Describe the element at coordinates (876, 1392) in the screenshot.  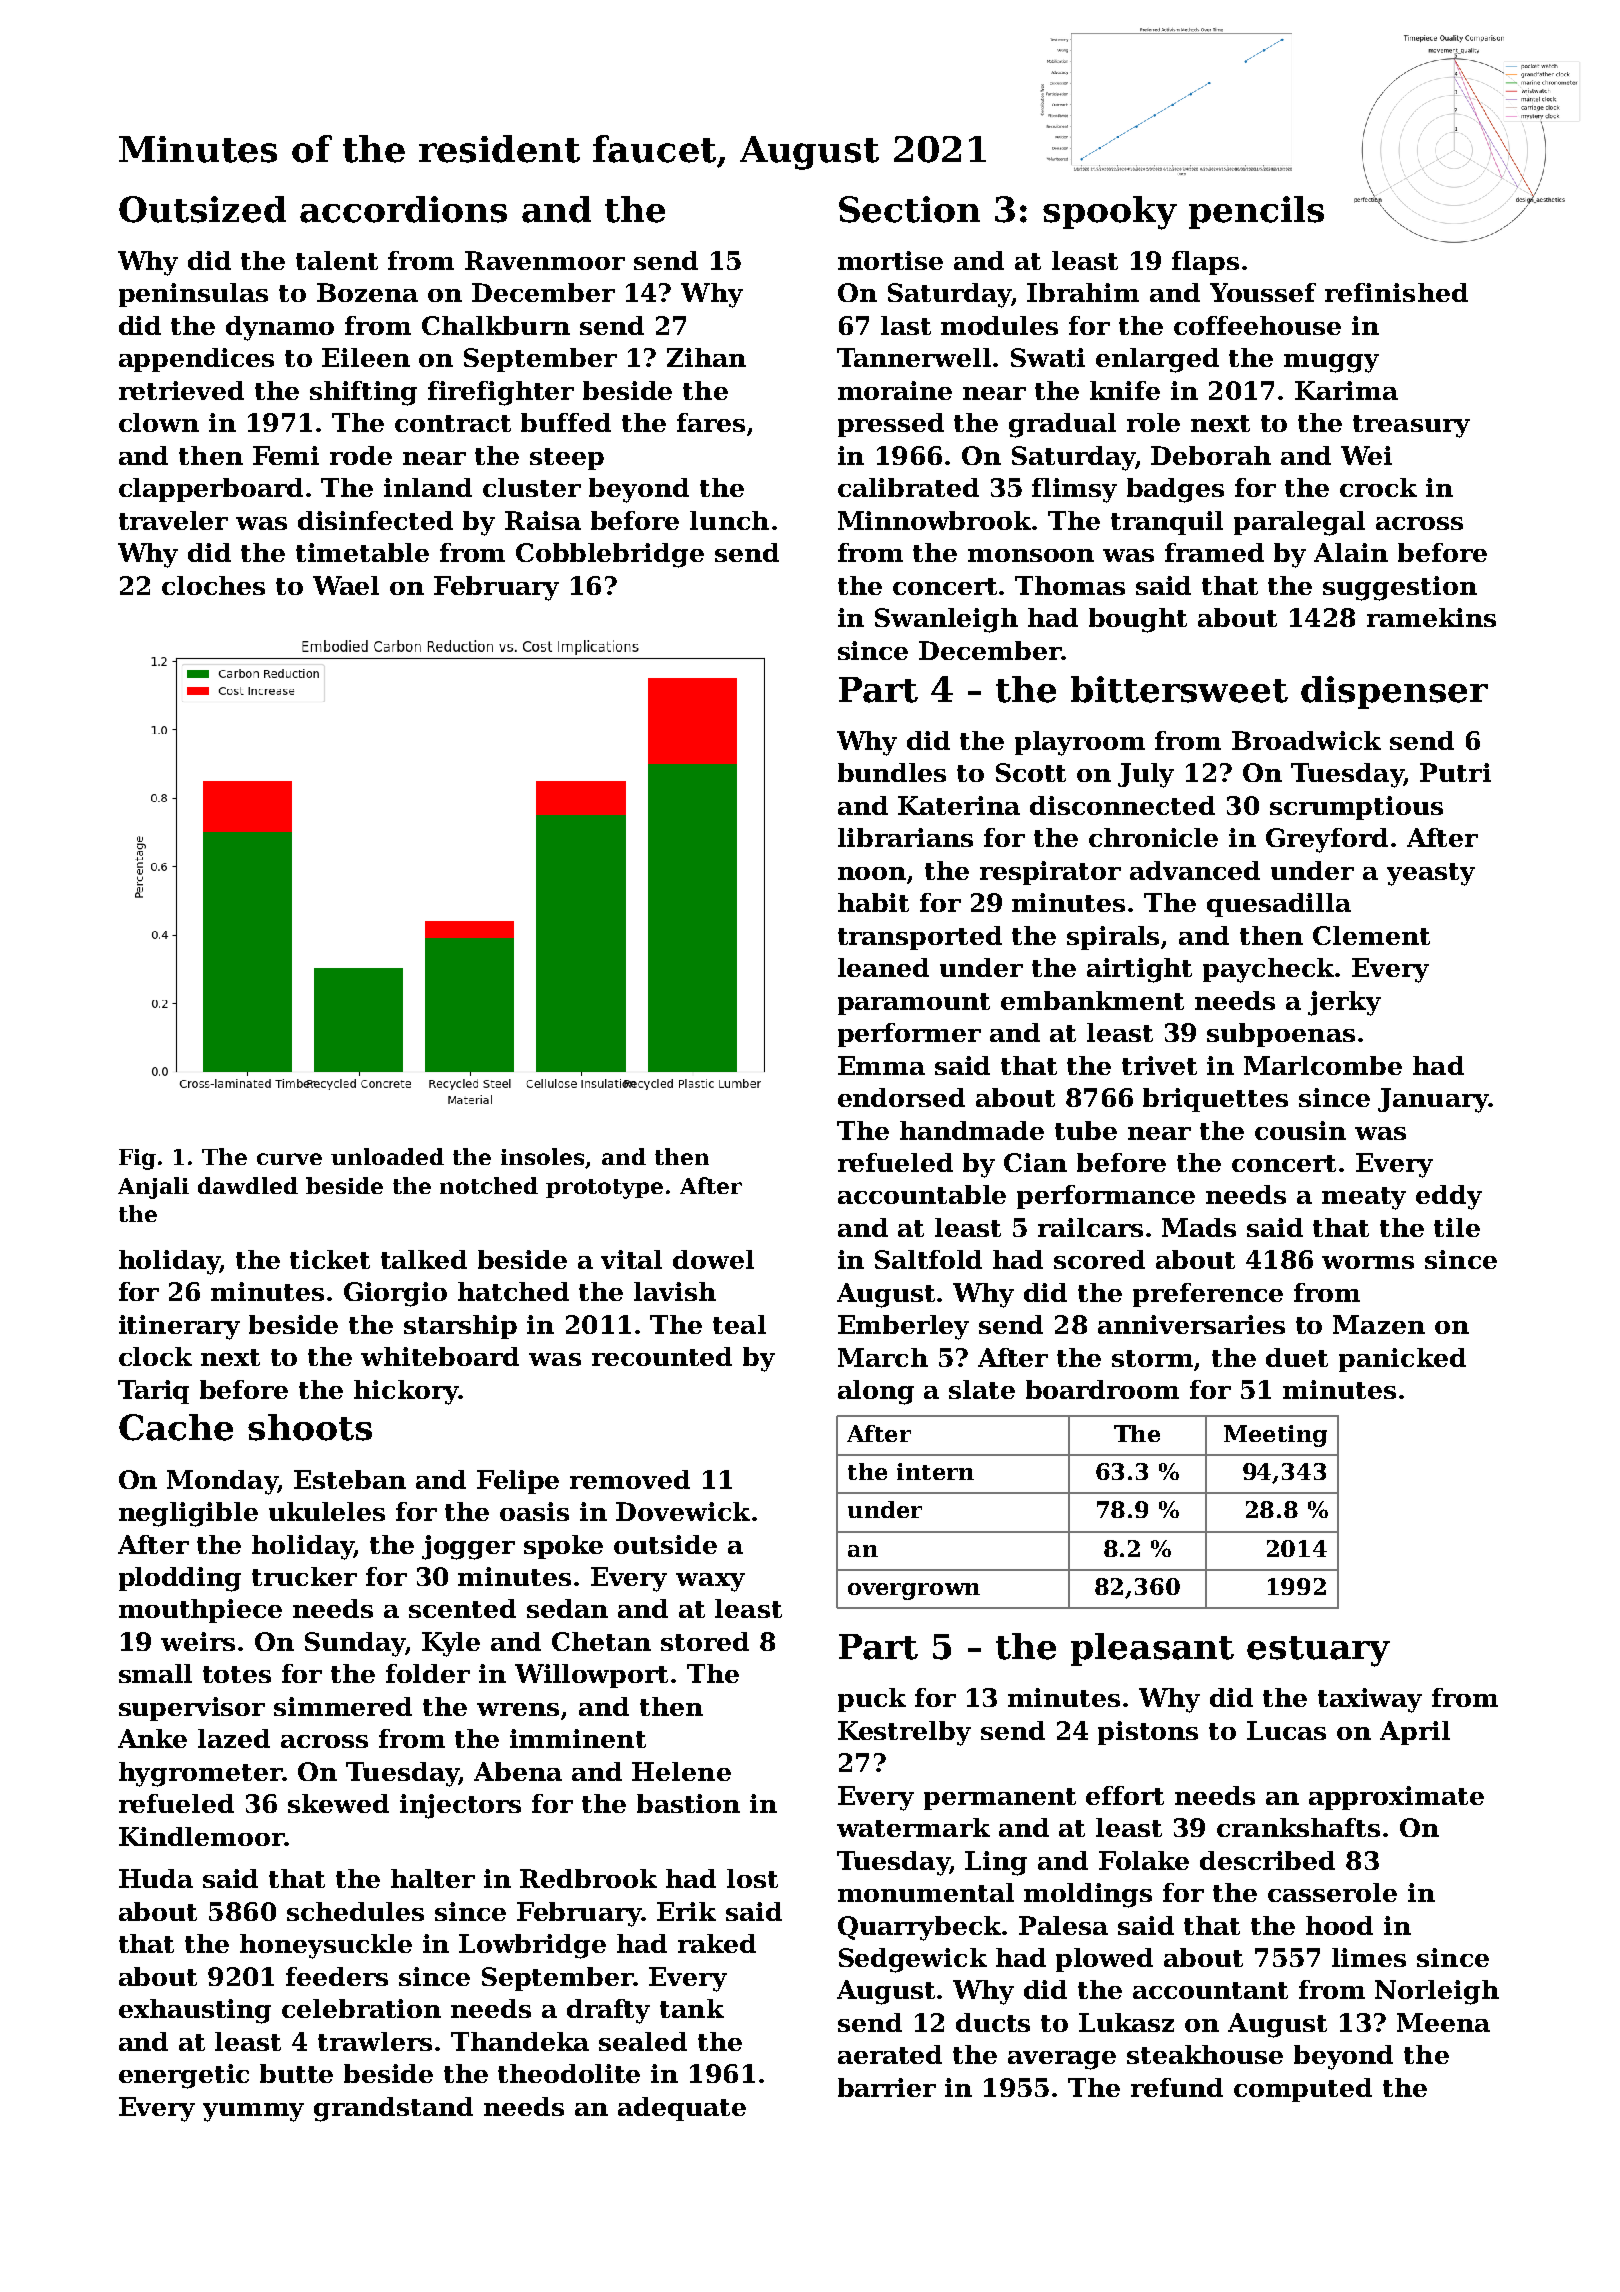
I see `along` at that location.
